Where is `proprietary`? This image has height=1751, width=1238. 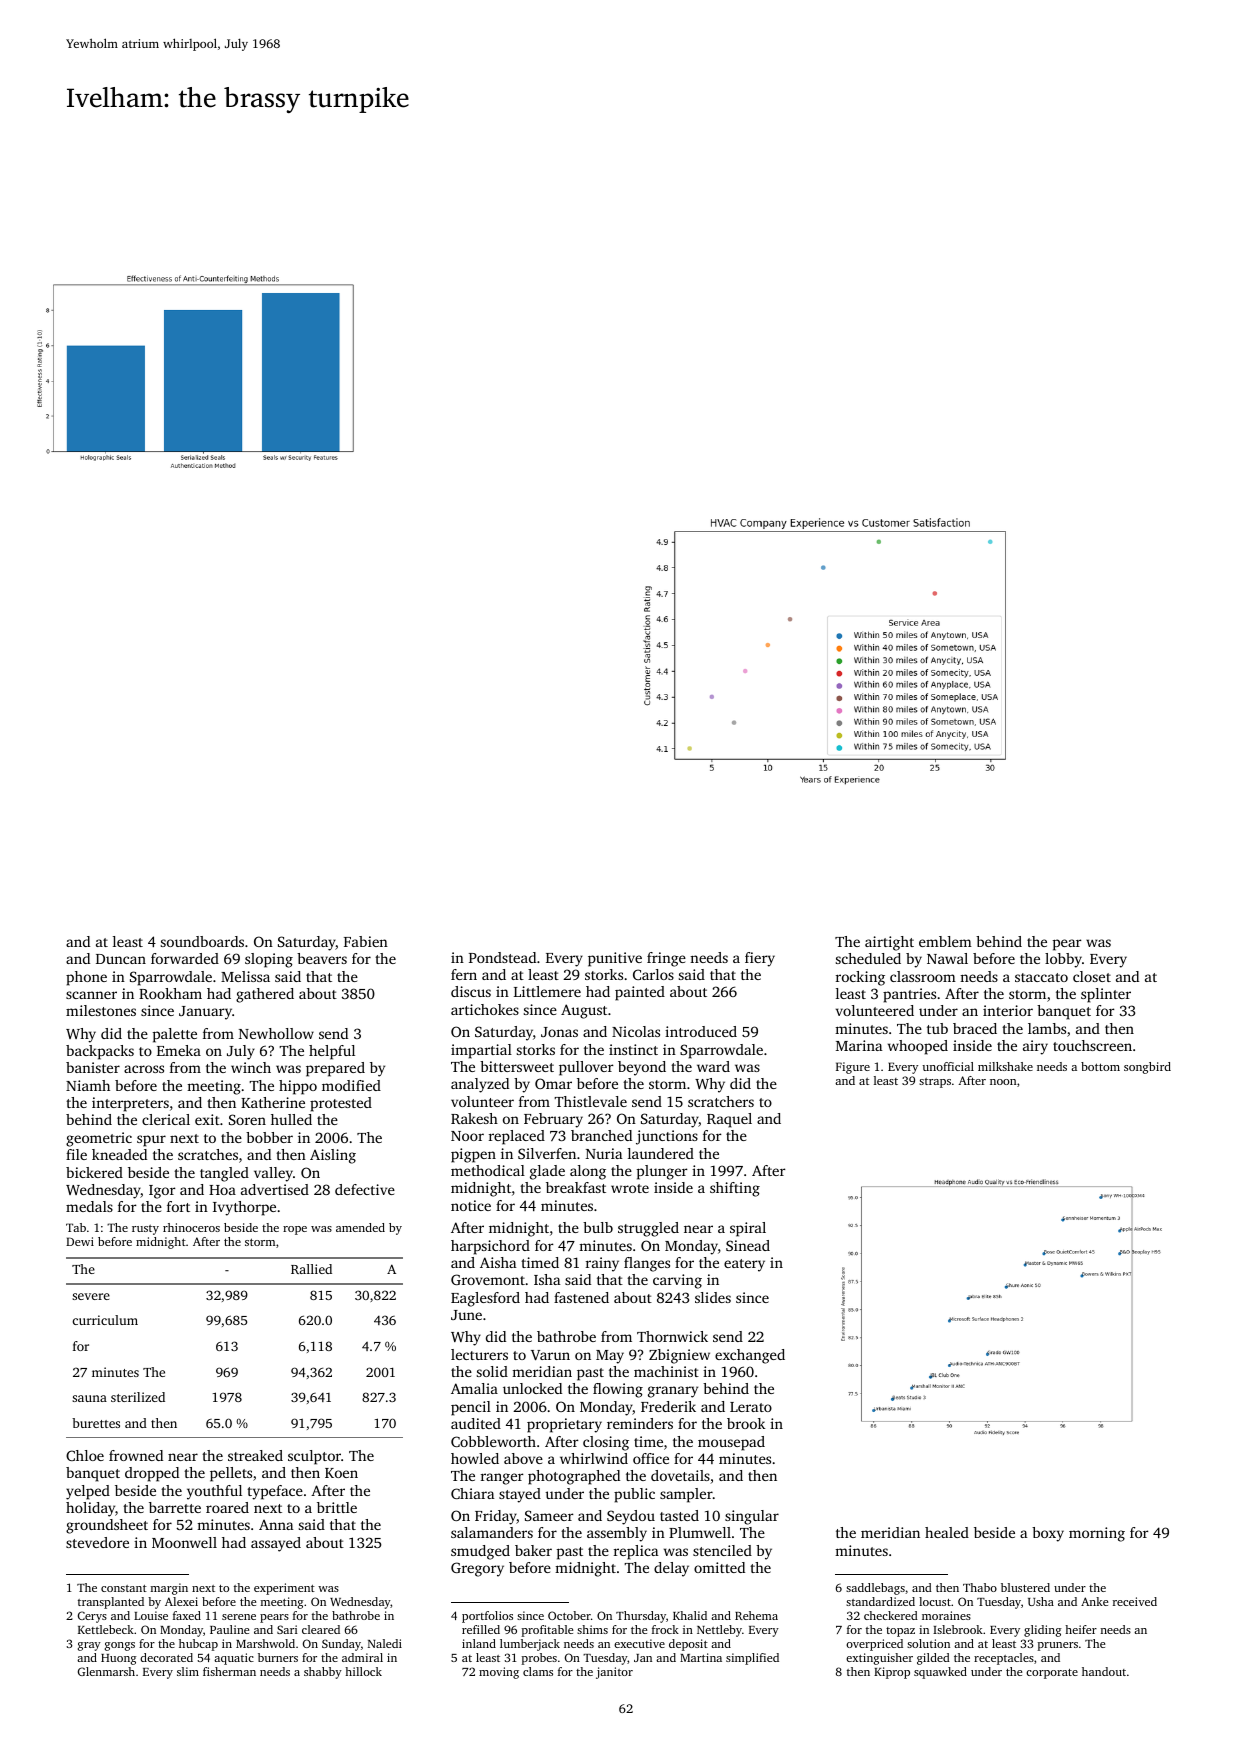
proprietary is located at coordinates (564, 1425).
